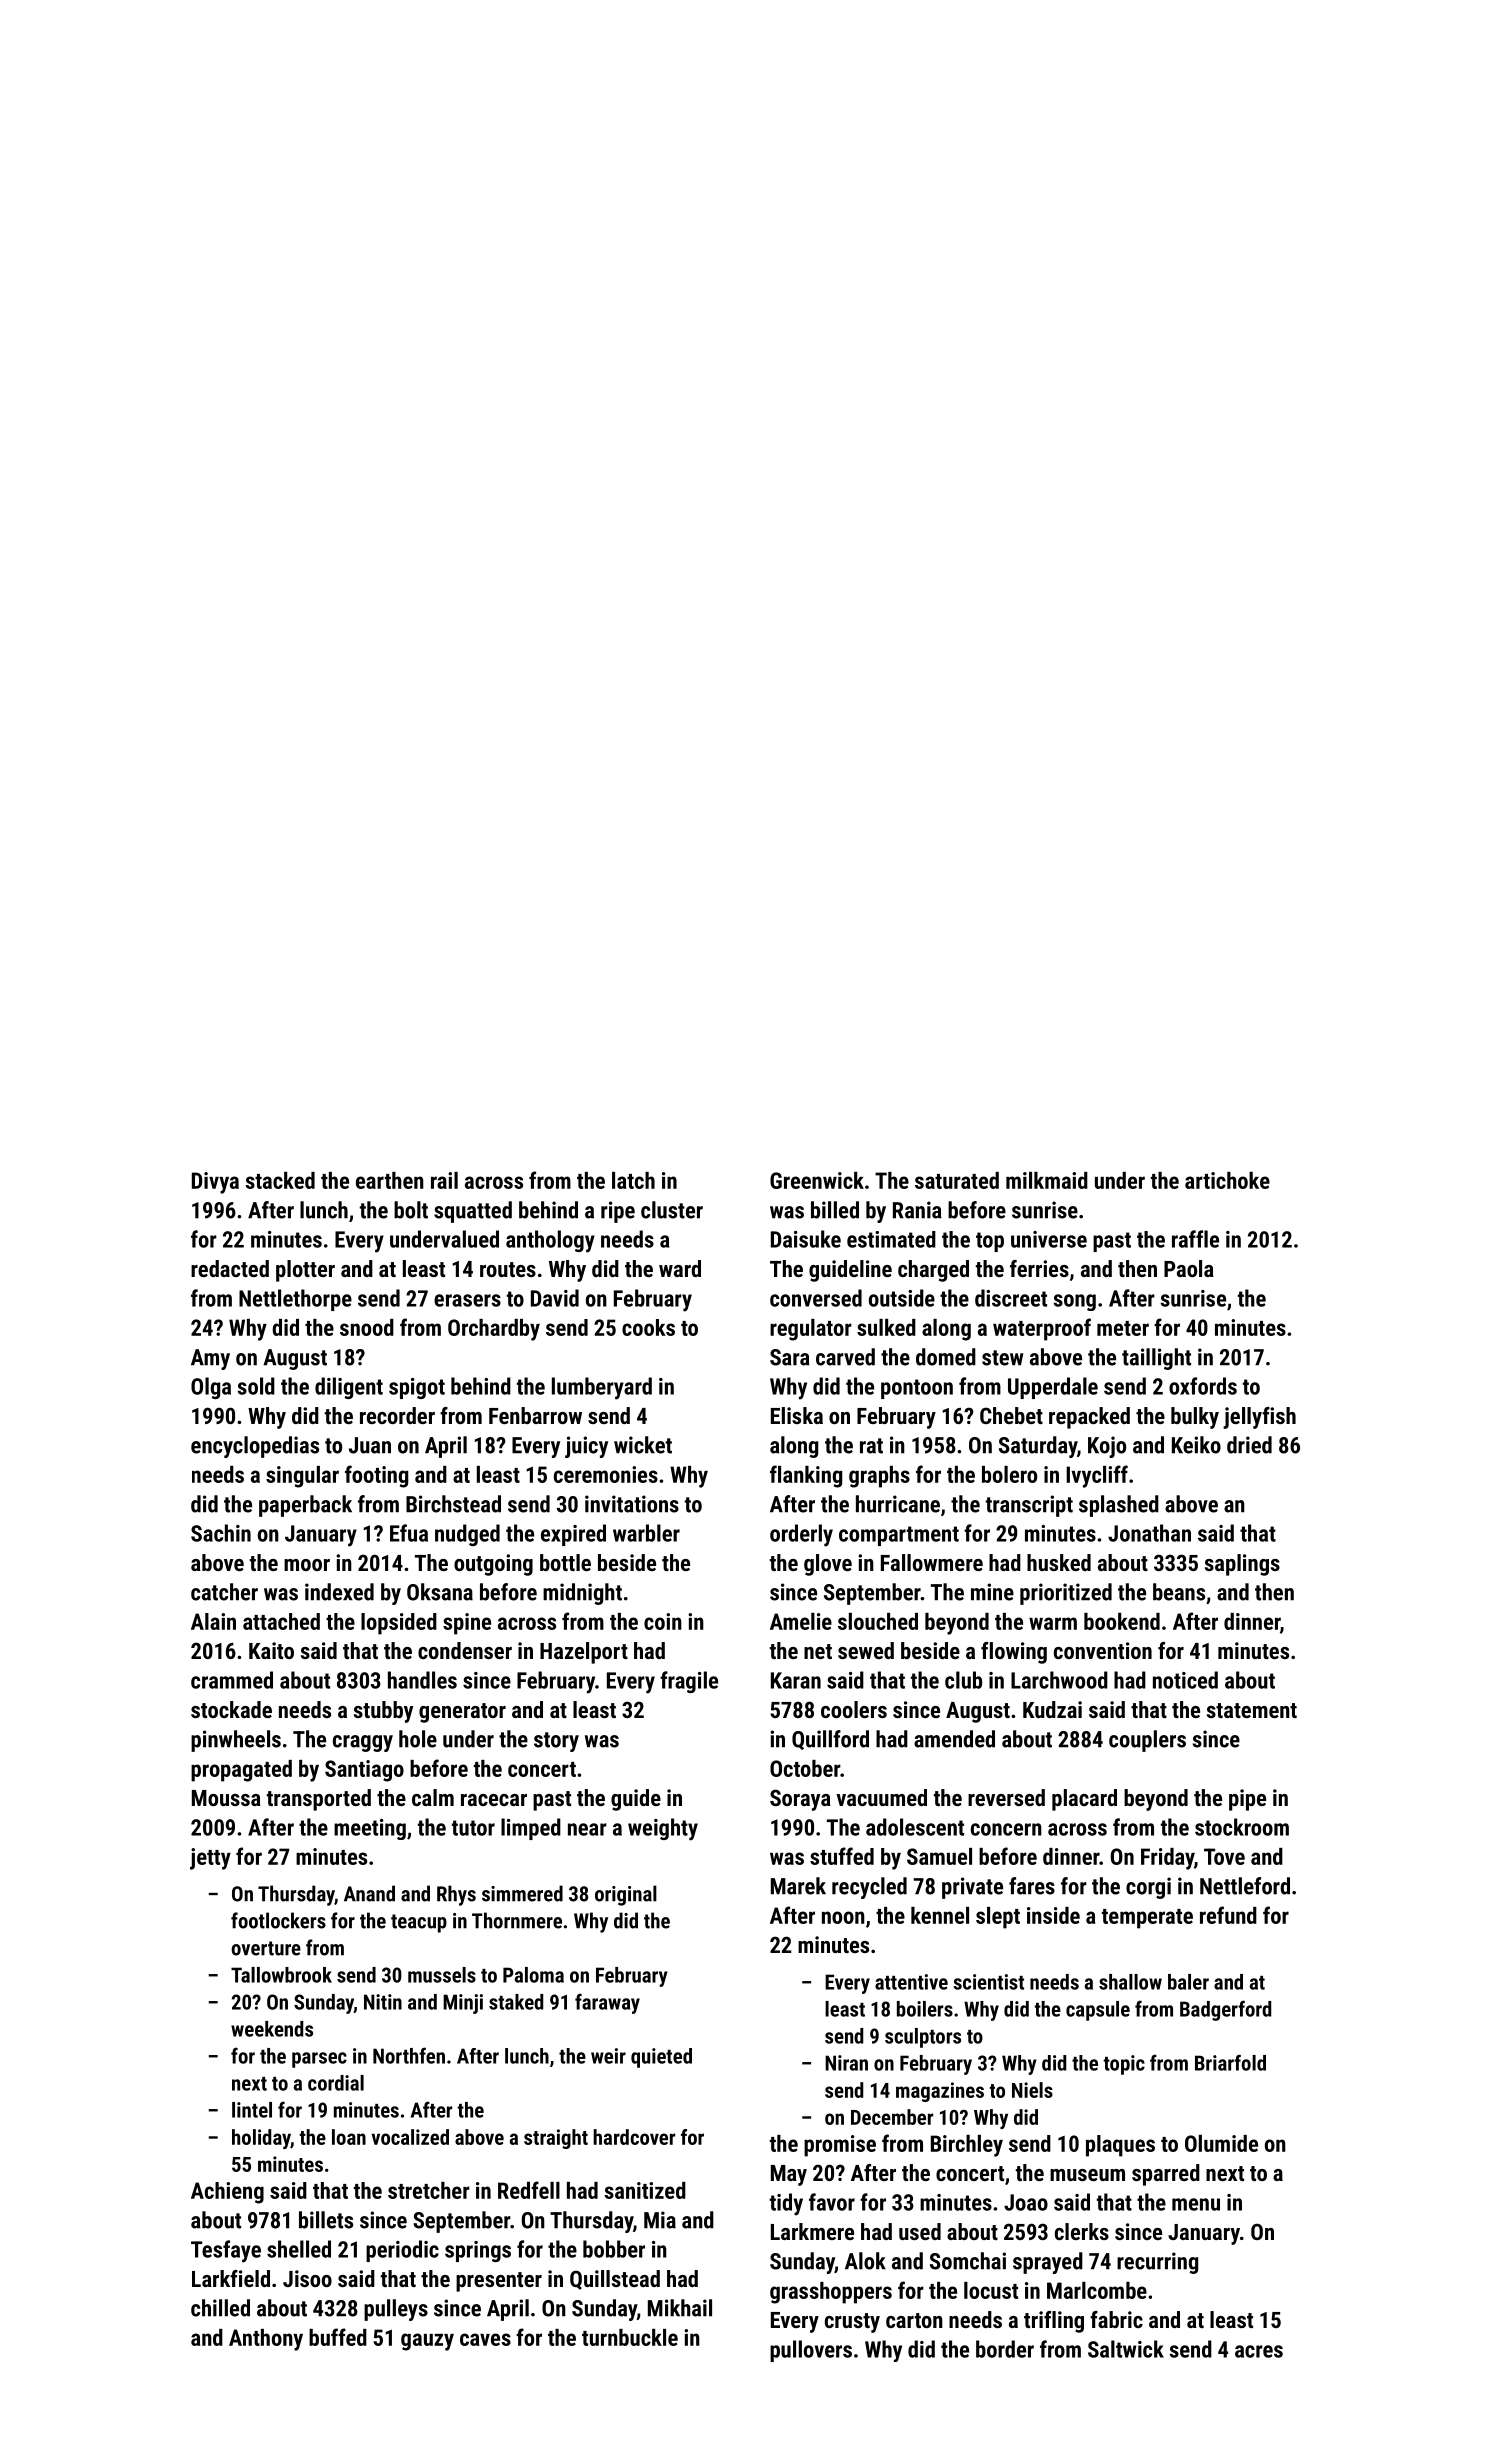  I want to click on Greenwick, so click(817, 1180).
